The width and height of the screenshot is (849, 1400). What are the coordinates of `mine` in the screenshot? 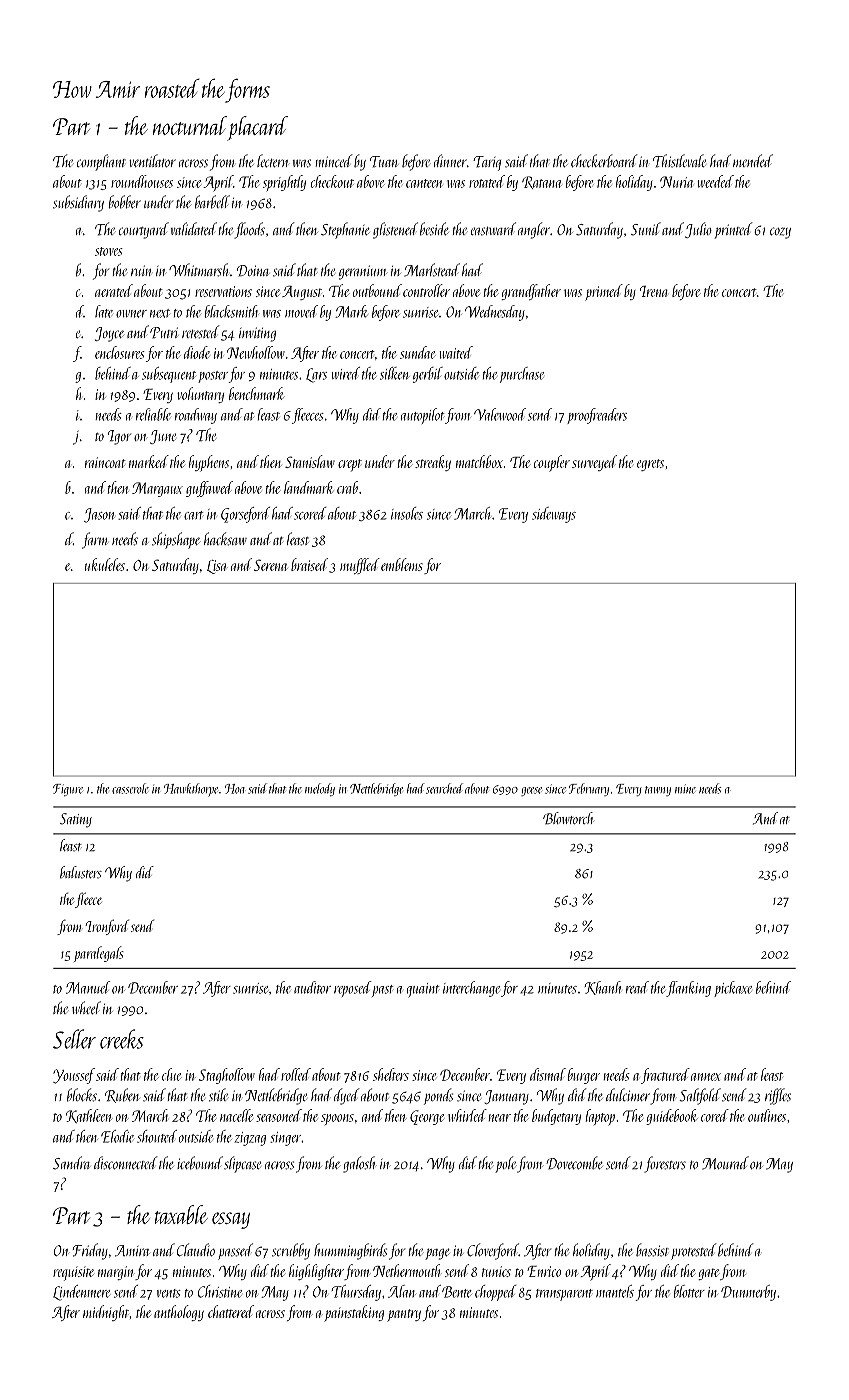 It's located at (685, 789).
